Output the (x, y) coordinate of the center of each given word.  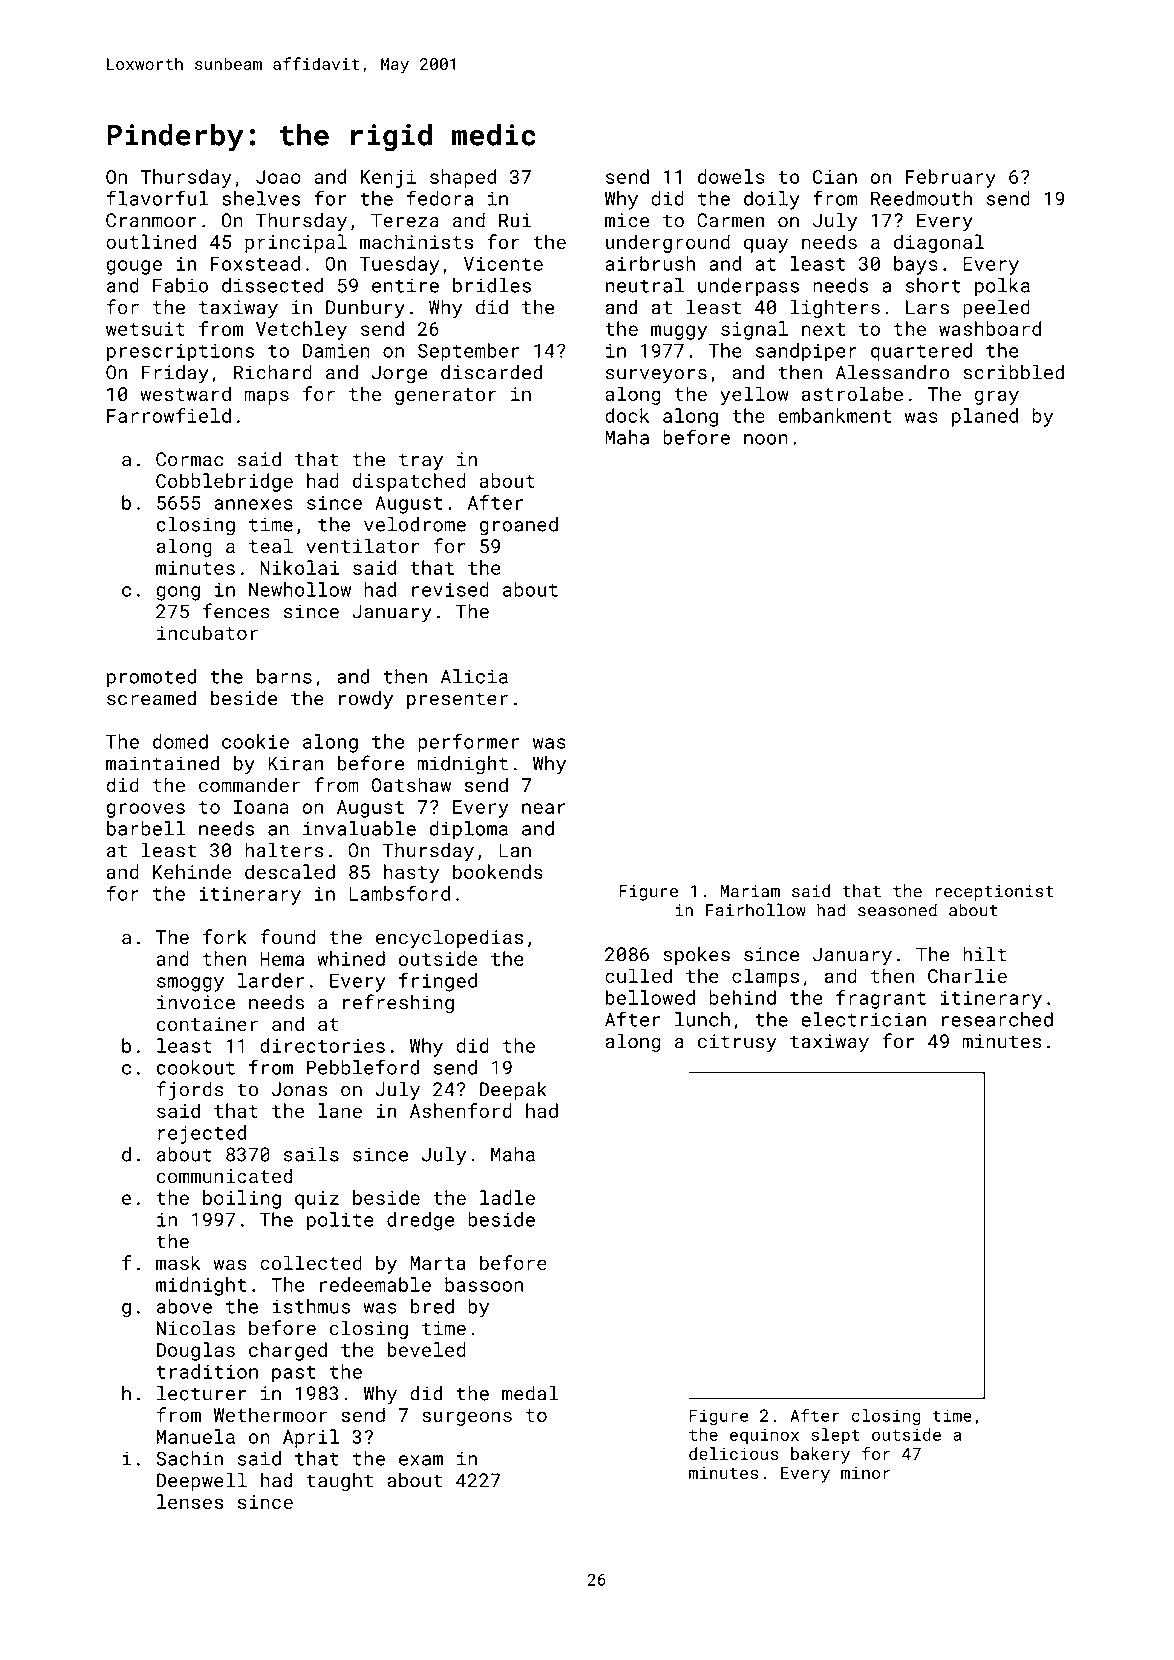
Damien (336, 350)
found (288, 937)
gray (997, 397)
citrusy (737, 1043)
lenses (190, 1501)
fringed (438, 982)
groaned (519, 526)
